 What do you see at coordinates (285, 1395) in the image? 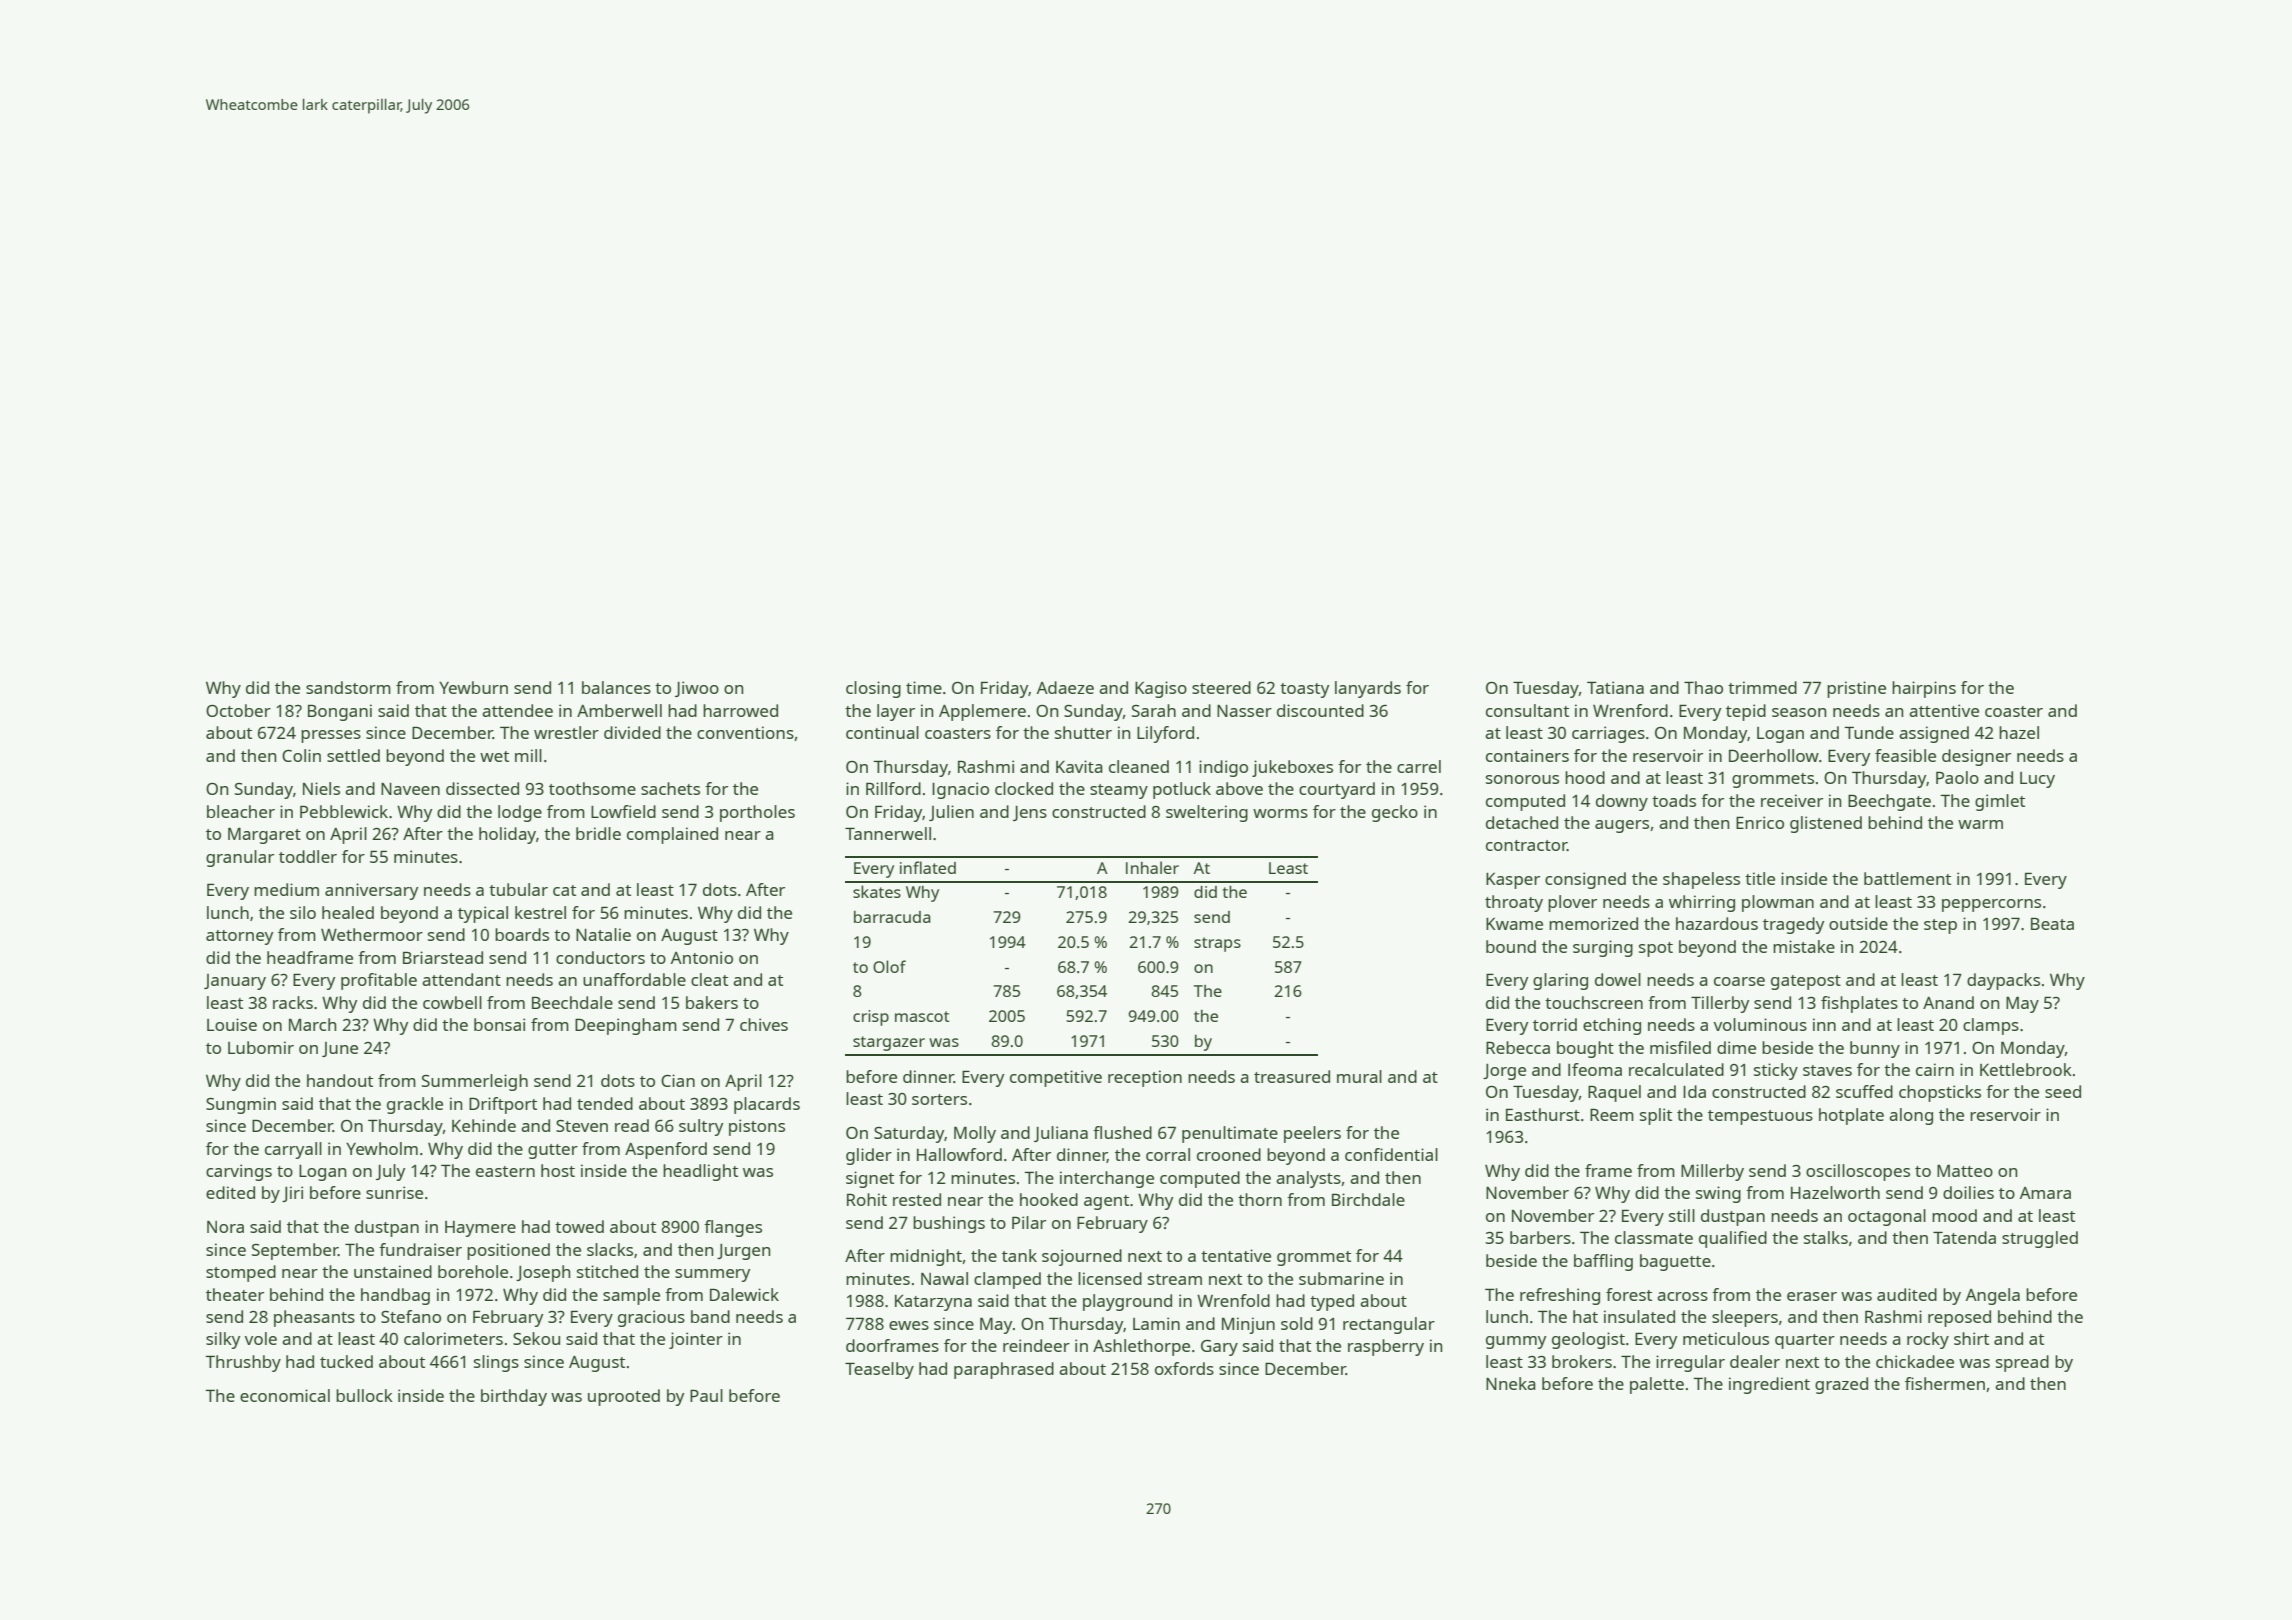
I see `economical` at bounding box center [285, 1395].
